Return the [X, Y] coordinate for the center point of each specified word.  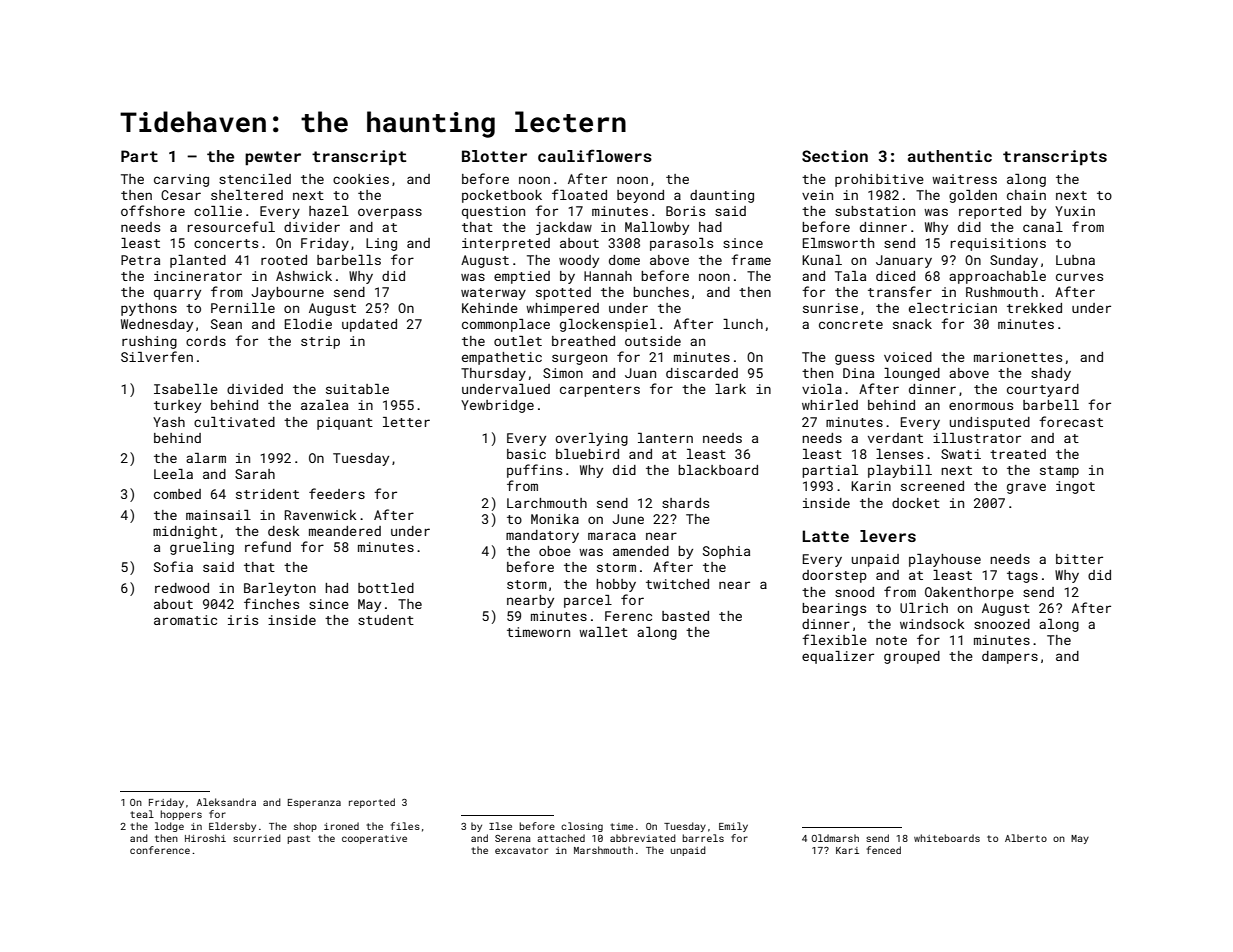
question [493, 212]
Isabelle [186, 389]
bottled [386, 588]
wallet [603, 632]
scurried [257, 838]
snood [854, 592]
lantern [665, 438]
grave [1026, 488]
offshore [153, 210]
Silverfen [157, 356]
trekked [1034, 308]
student [386, 620]
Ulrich [924, 608]
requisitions [998, 244]
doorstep [834, 576]
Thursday [493, 374]
